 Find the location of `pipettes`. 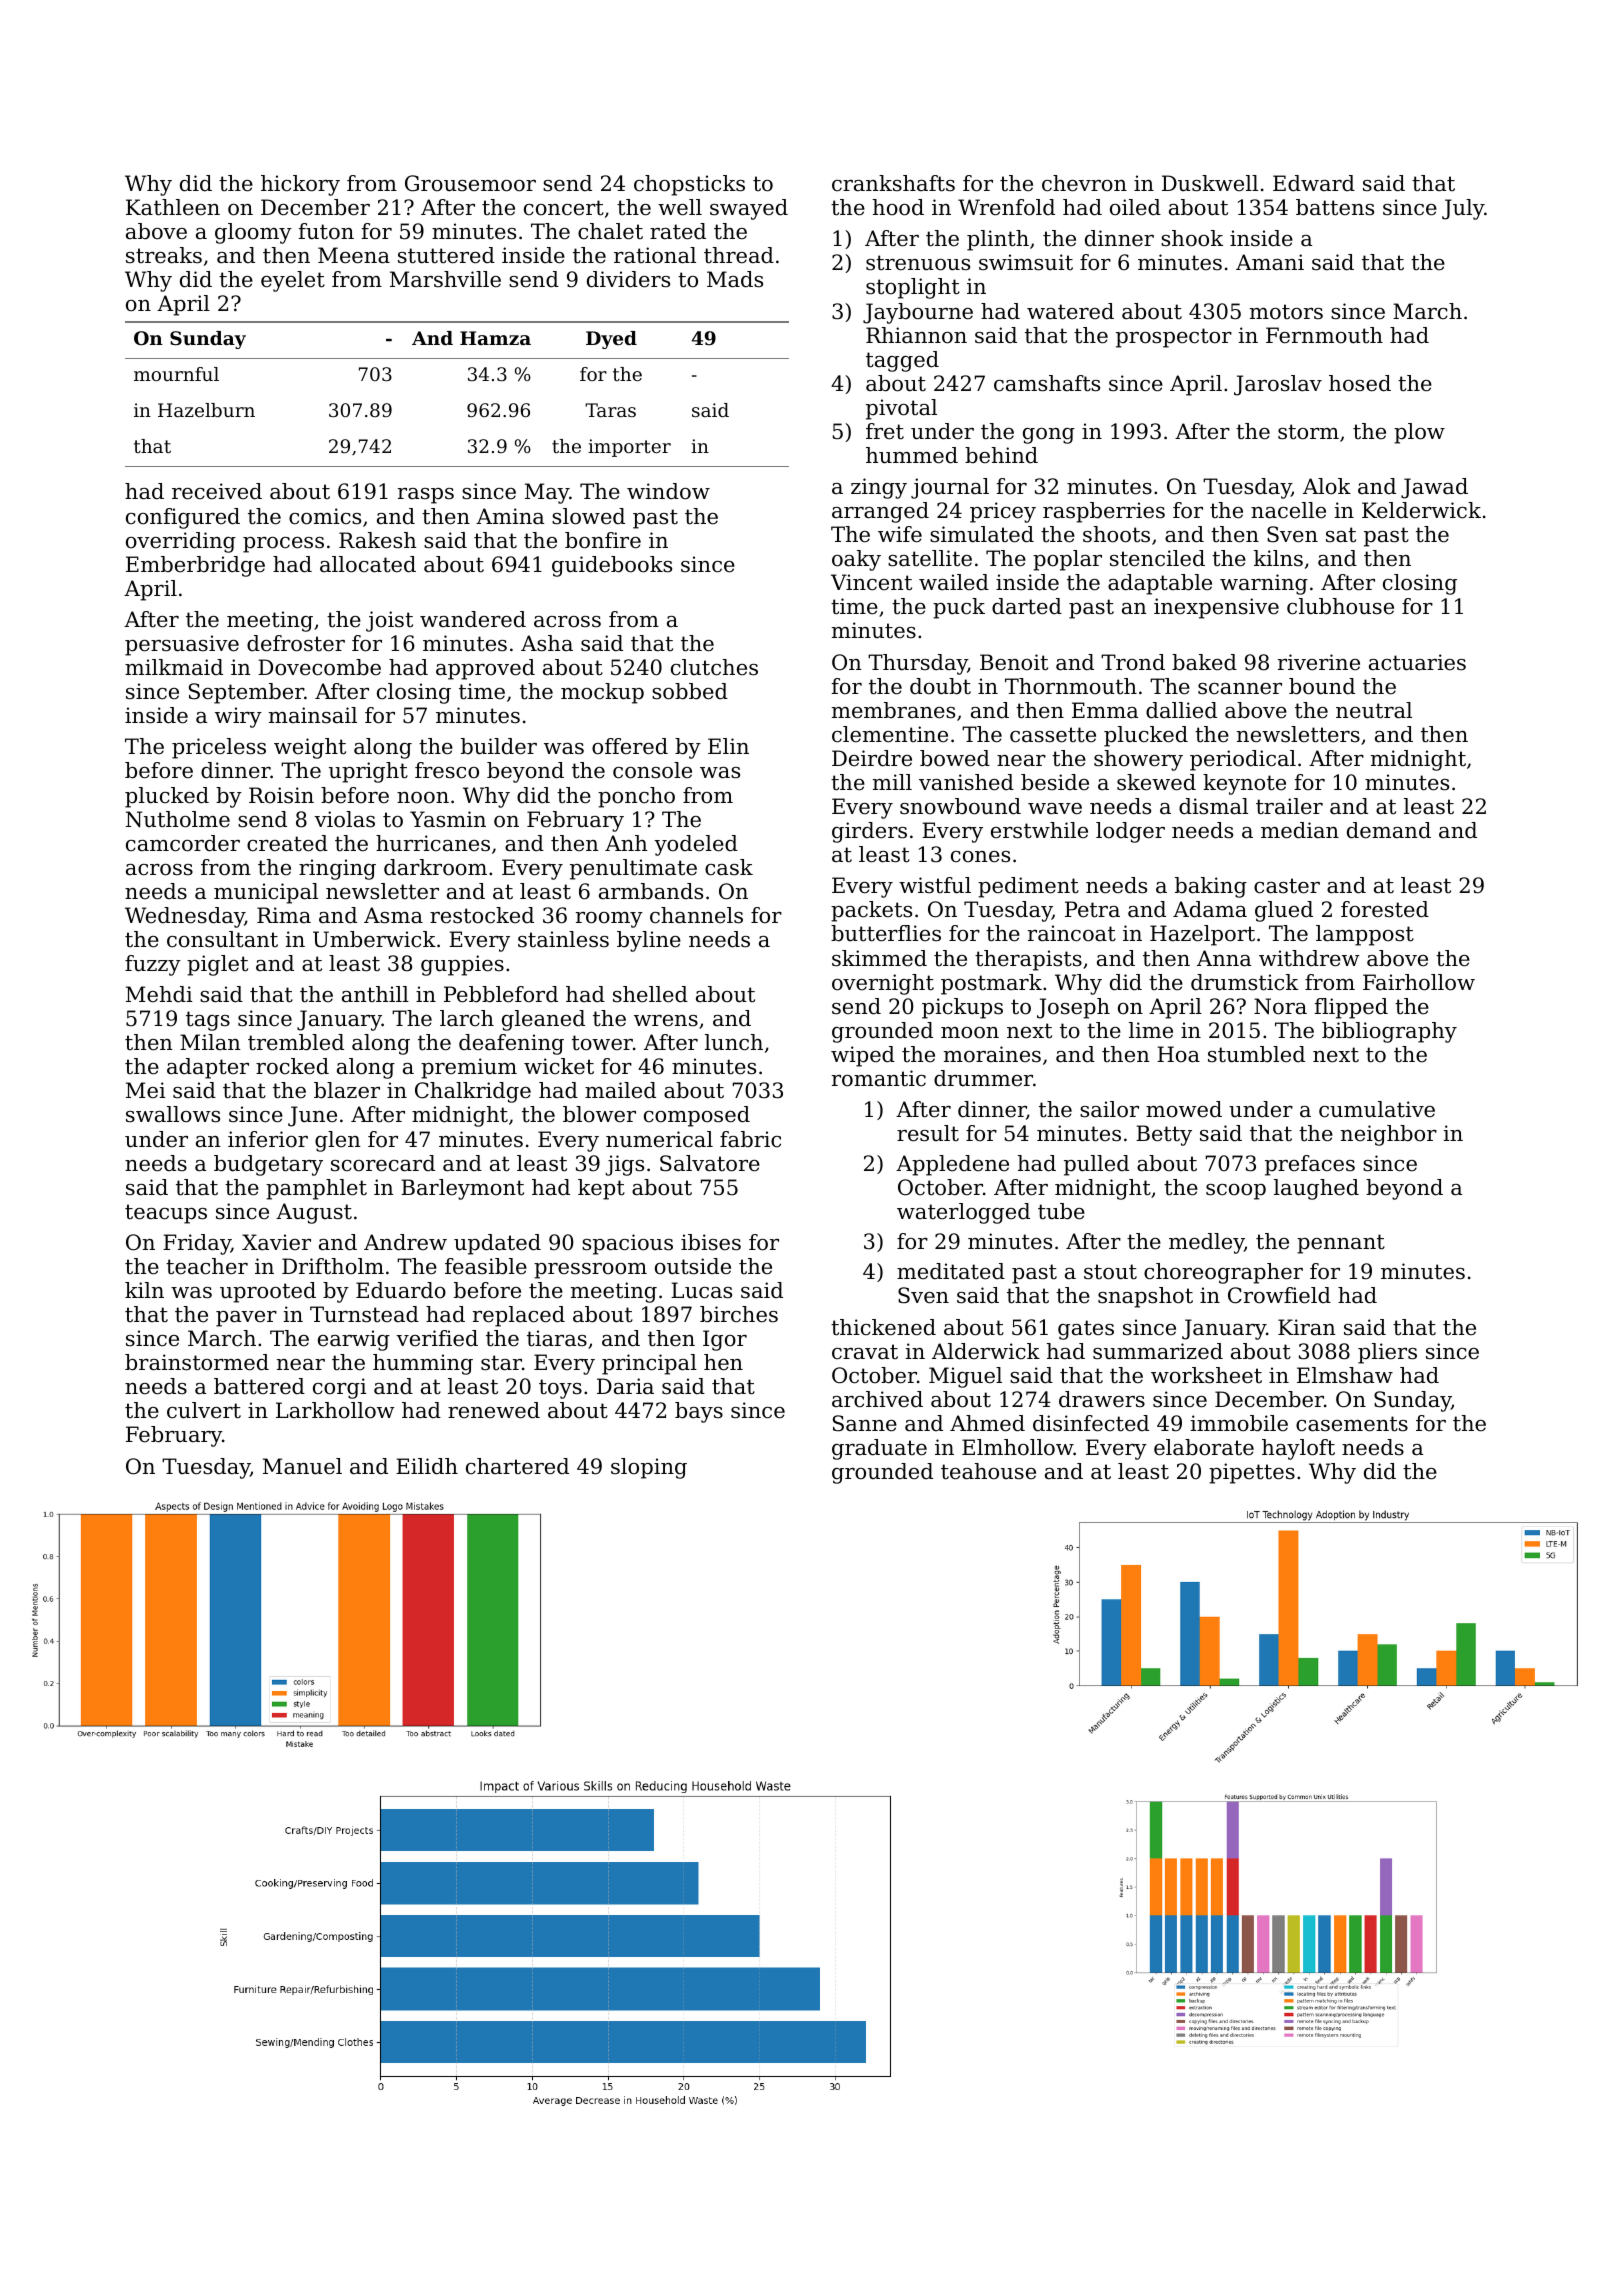

pipettes is located at coordinates (1252, 1473).
